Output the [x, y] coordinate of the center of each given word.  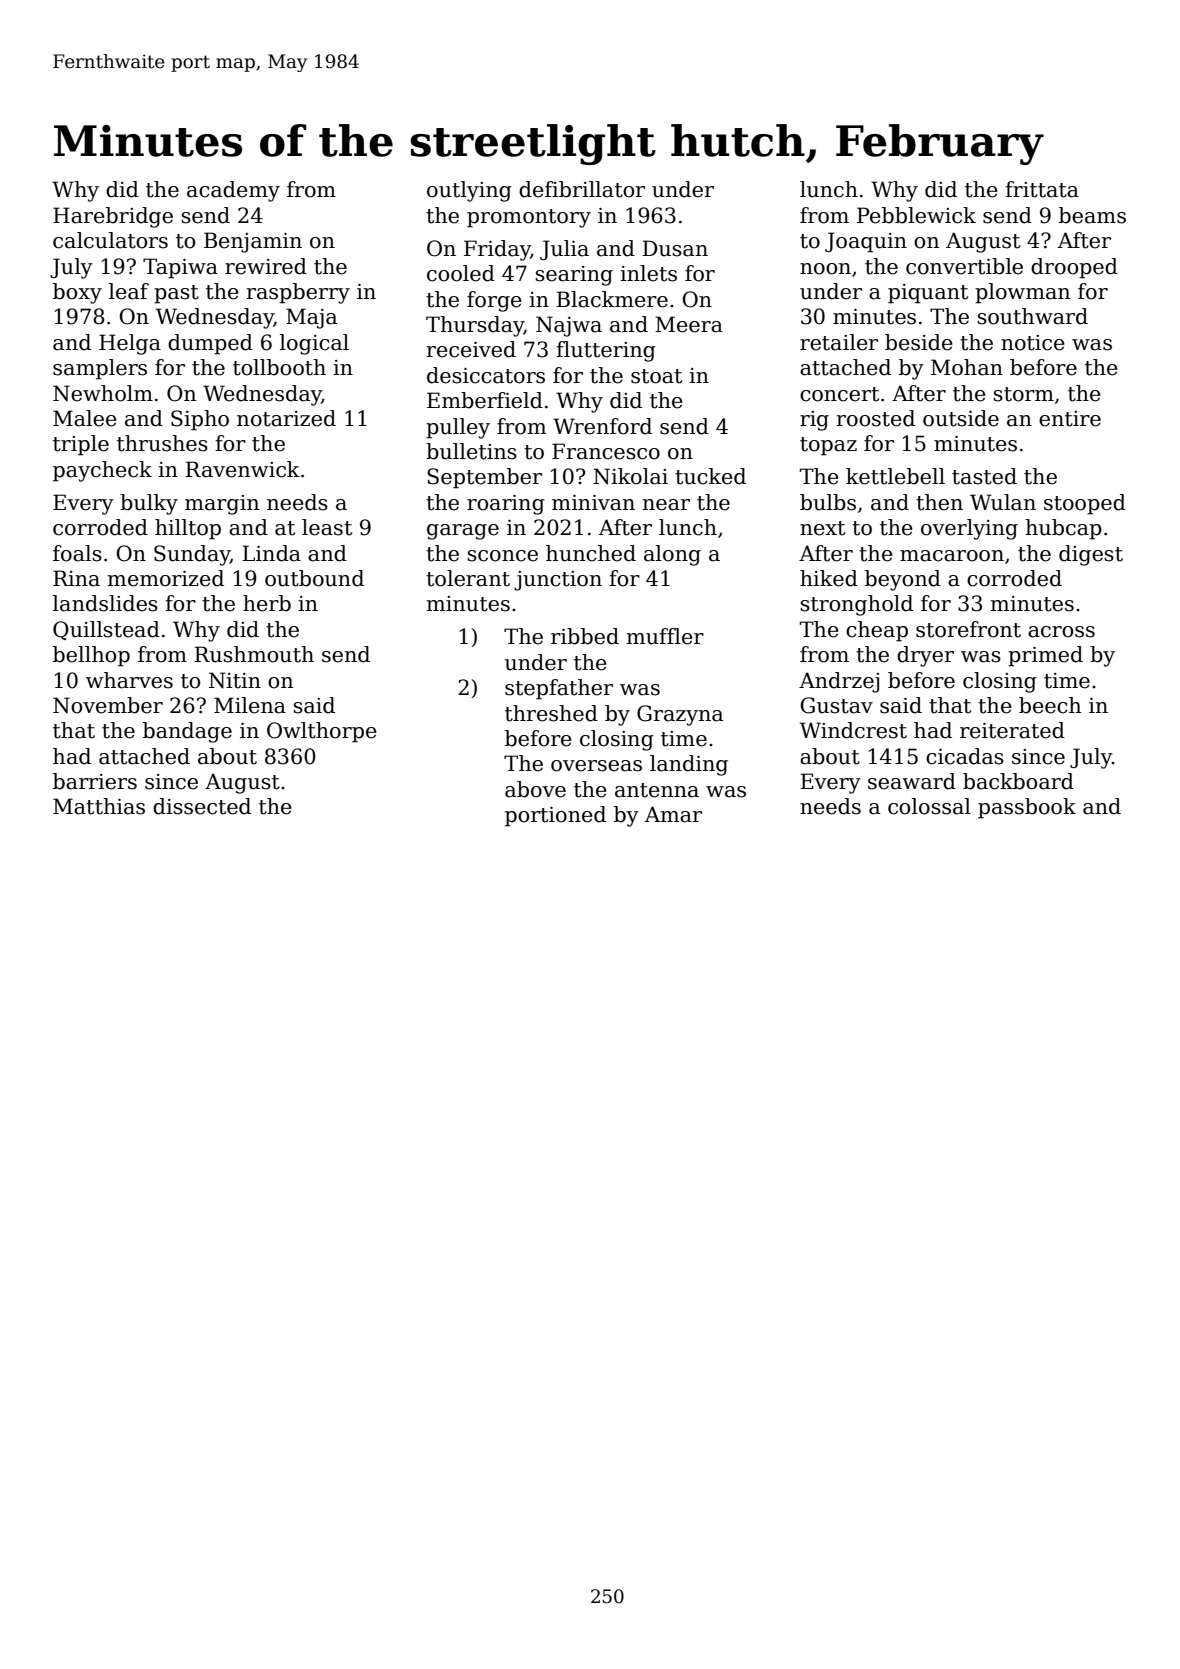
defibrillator [582, 189]
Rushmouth [254, 654]
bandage [187, 732]
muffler [665, 636]
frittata [1042, 189]
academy [233, 191]
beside [919, 342]
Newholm [103, 393]
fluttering [606, 351]
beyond [903, 580]
